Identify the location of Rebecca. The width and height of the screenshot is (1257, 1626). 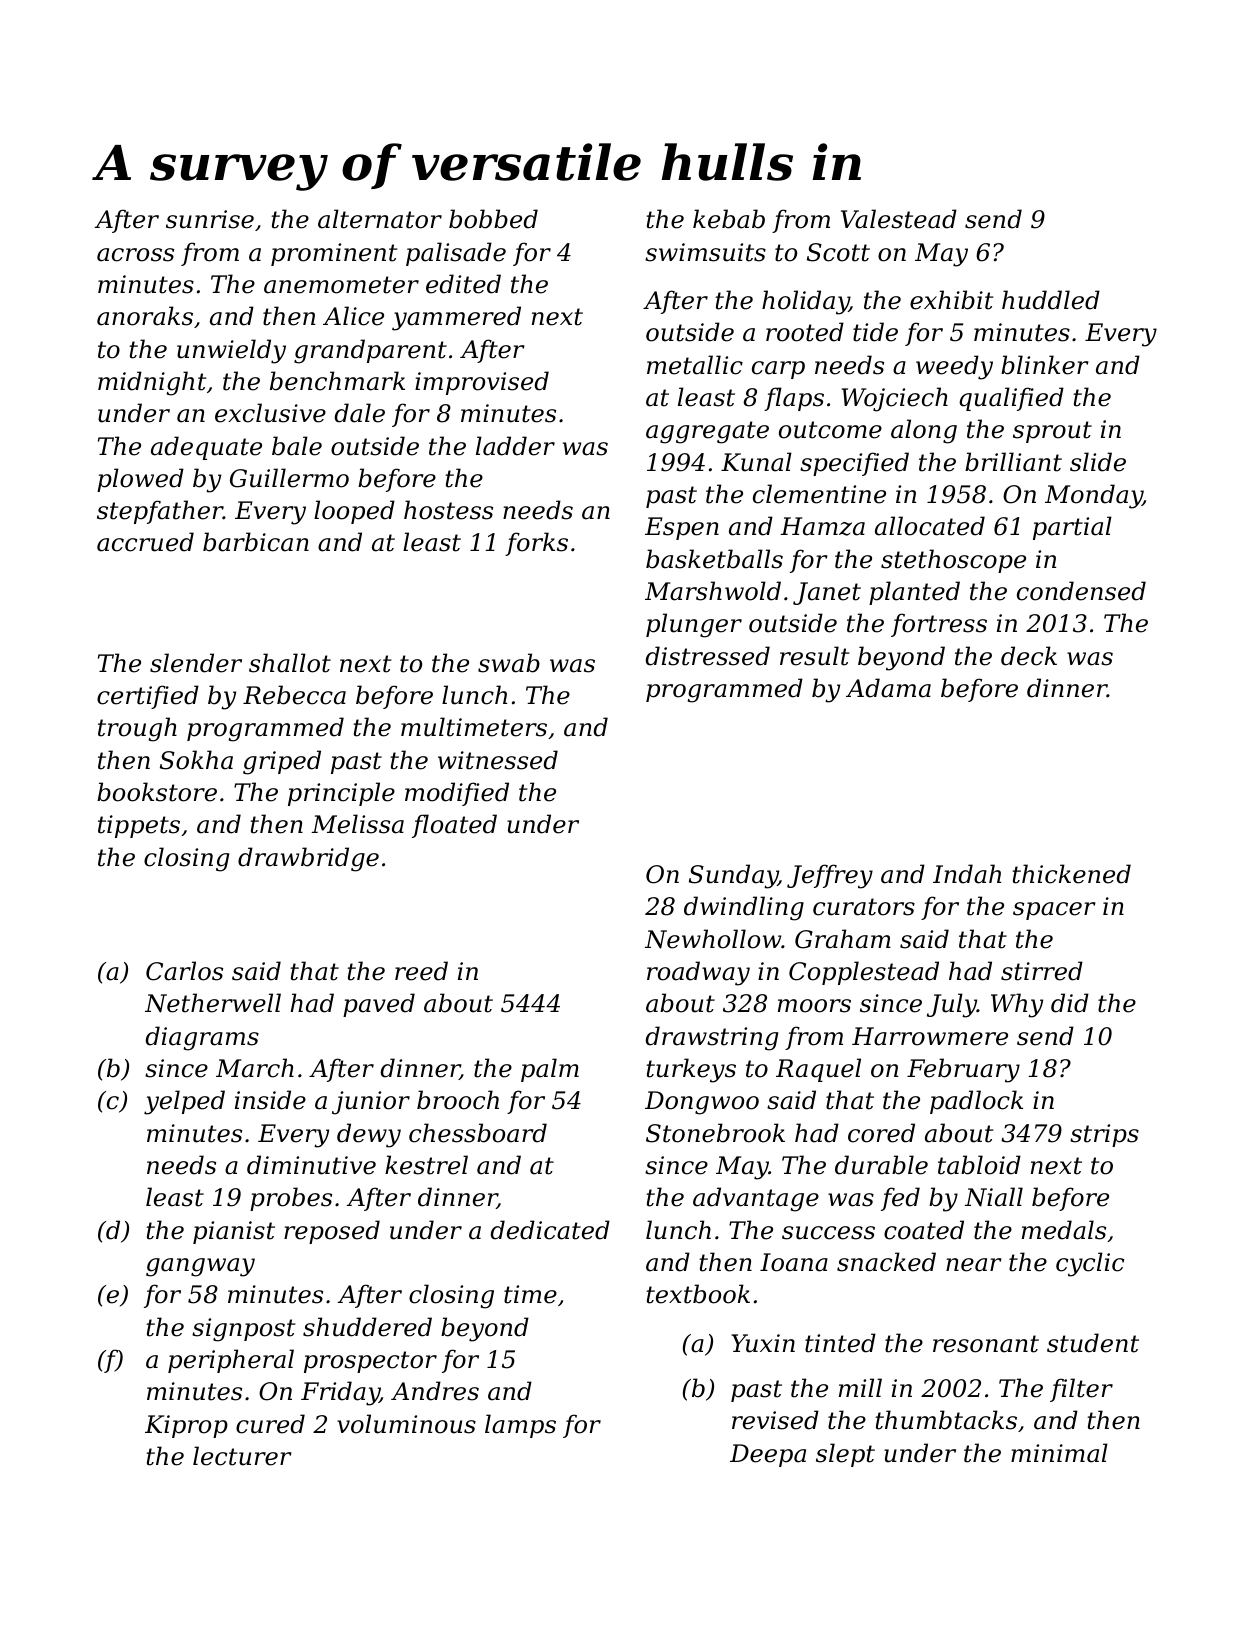
(294, 695).
